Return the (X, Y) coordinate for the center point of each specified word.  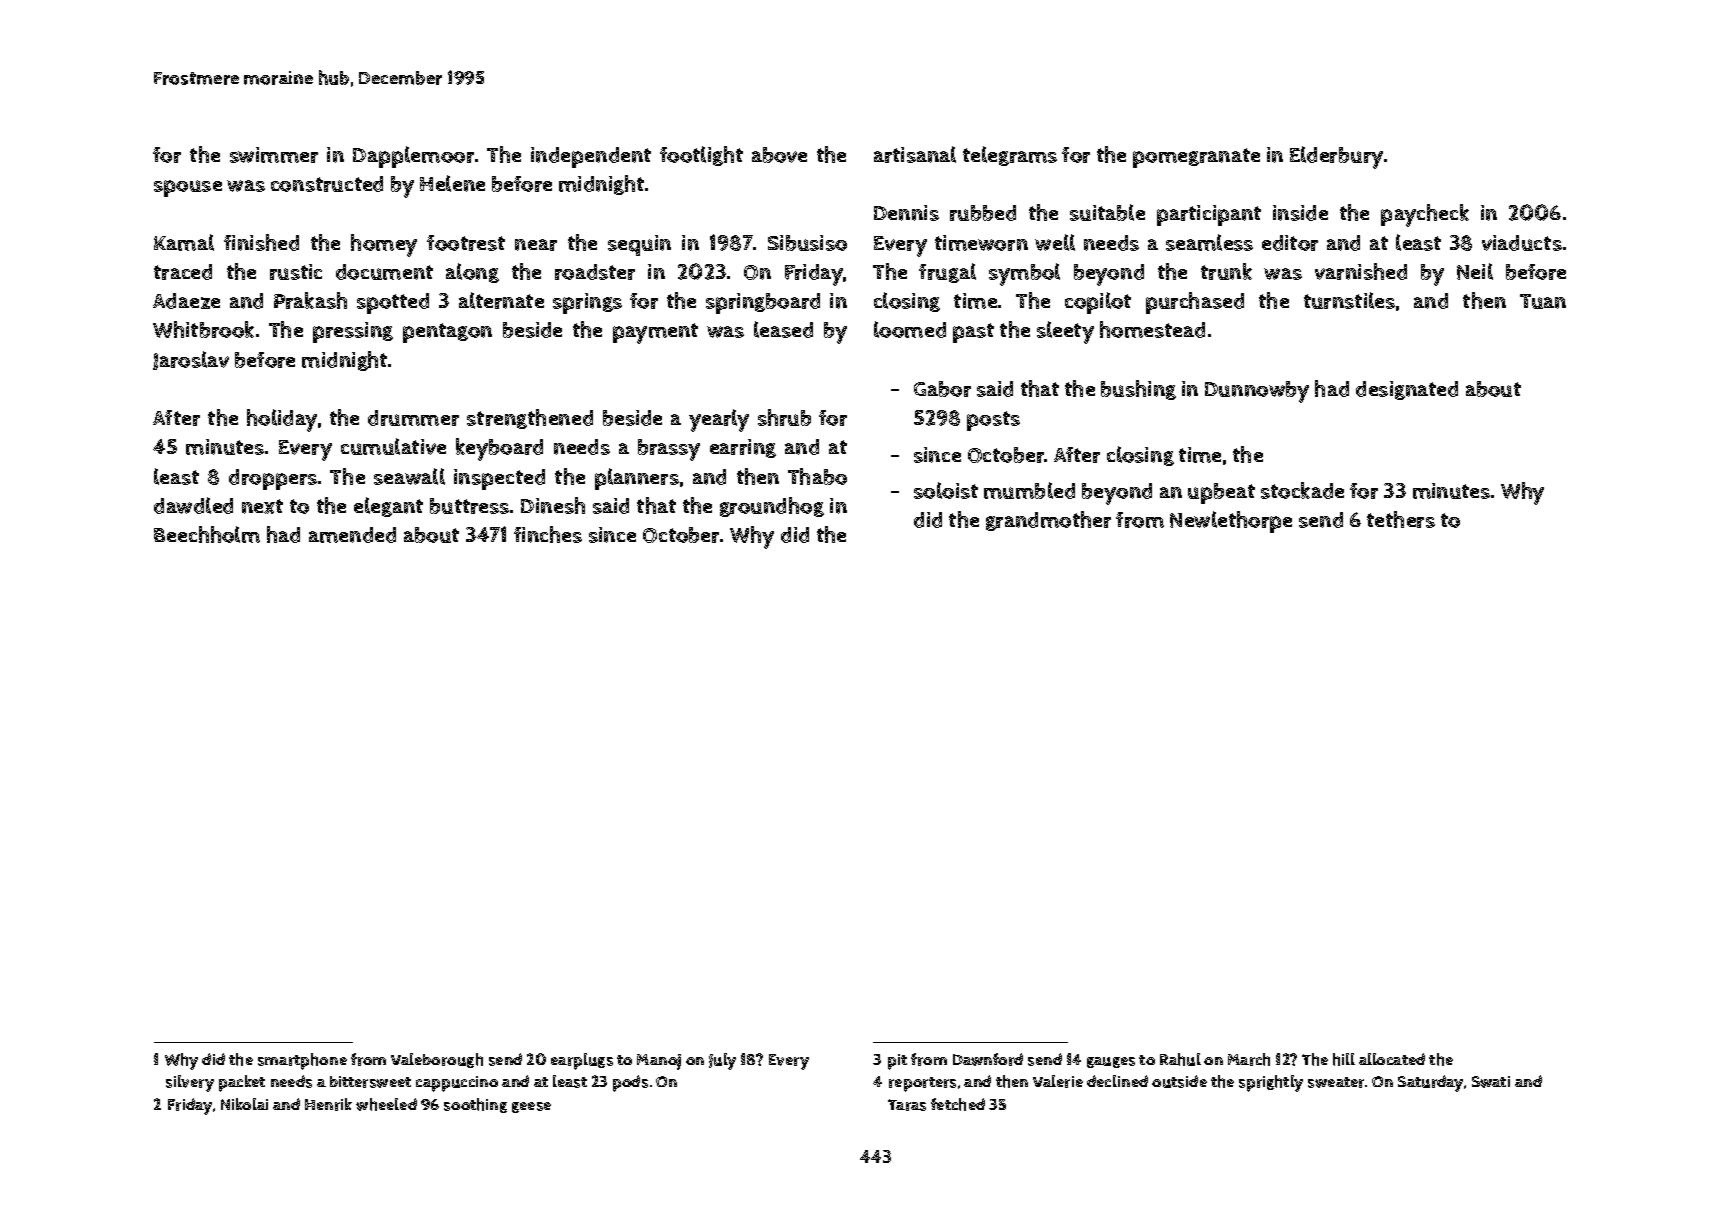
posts (993, 421)
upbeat (1221, 493)
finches (548, 534)
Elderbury (1336, 157)
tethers (1401, 519)
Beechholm (207, 534)
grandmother (1048, 521)
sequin (639, 245)
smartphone (302, 1061)
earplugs (582, 1061)
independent (591, 157)
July (722, 1061)
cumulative (393, 446)
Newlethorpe (1231, 522)
